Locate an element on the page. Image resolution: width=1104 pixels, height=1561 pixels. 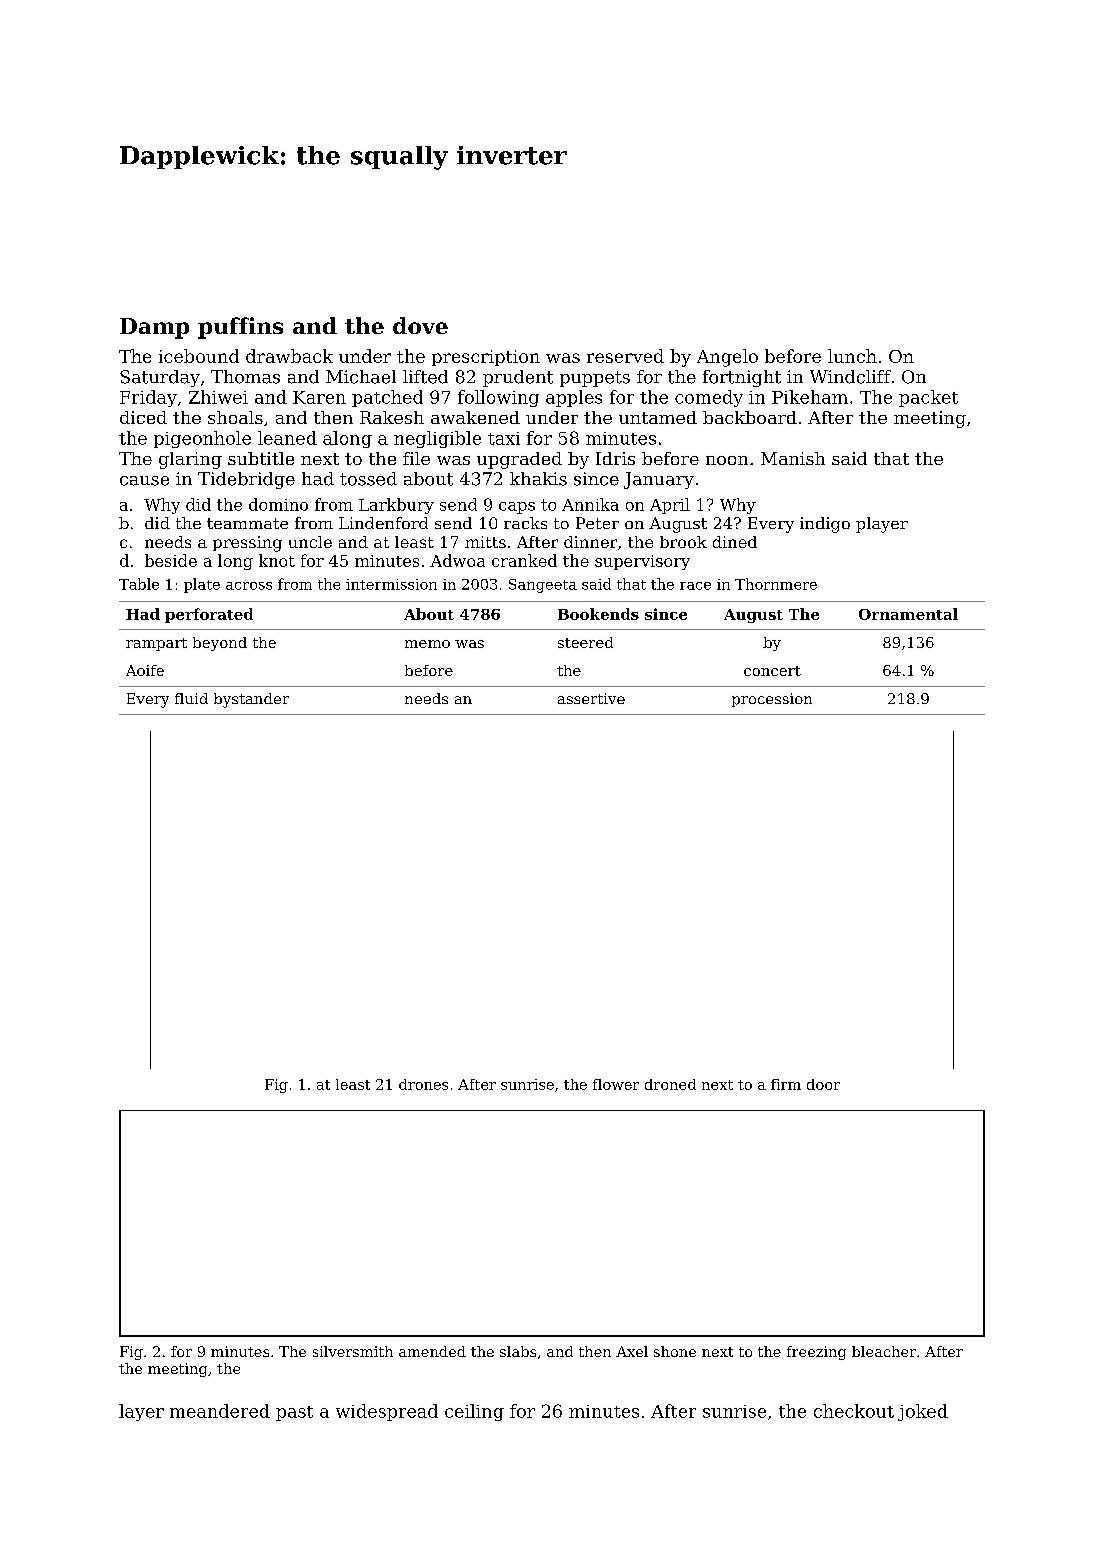
meandered is located at coordinates (220, 1411).
